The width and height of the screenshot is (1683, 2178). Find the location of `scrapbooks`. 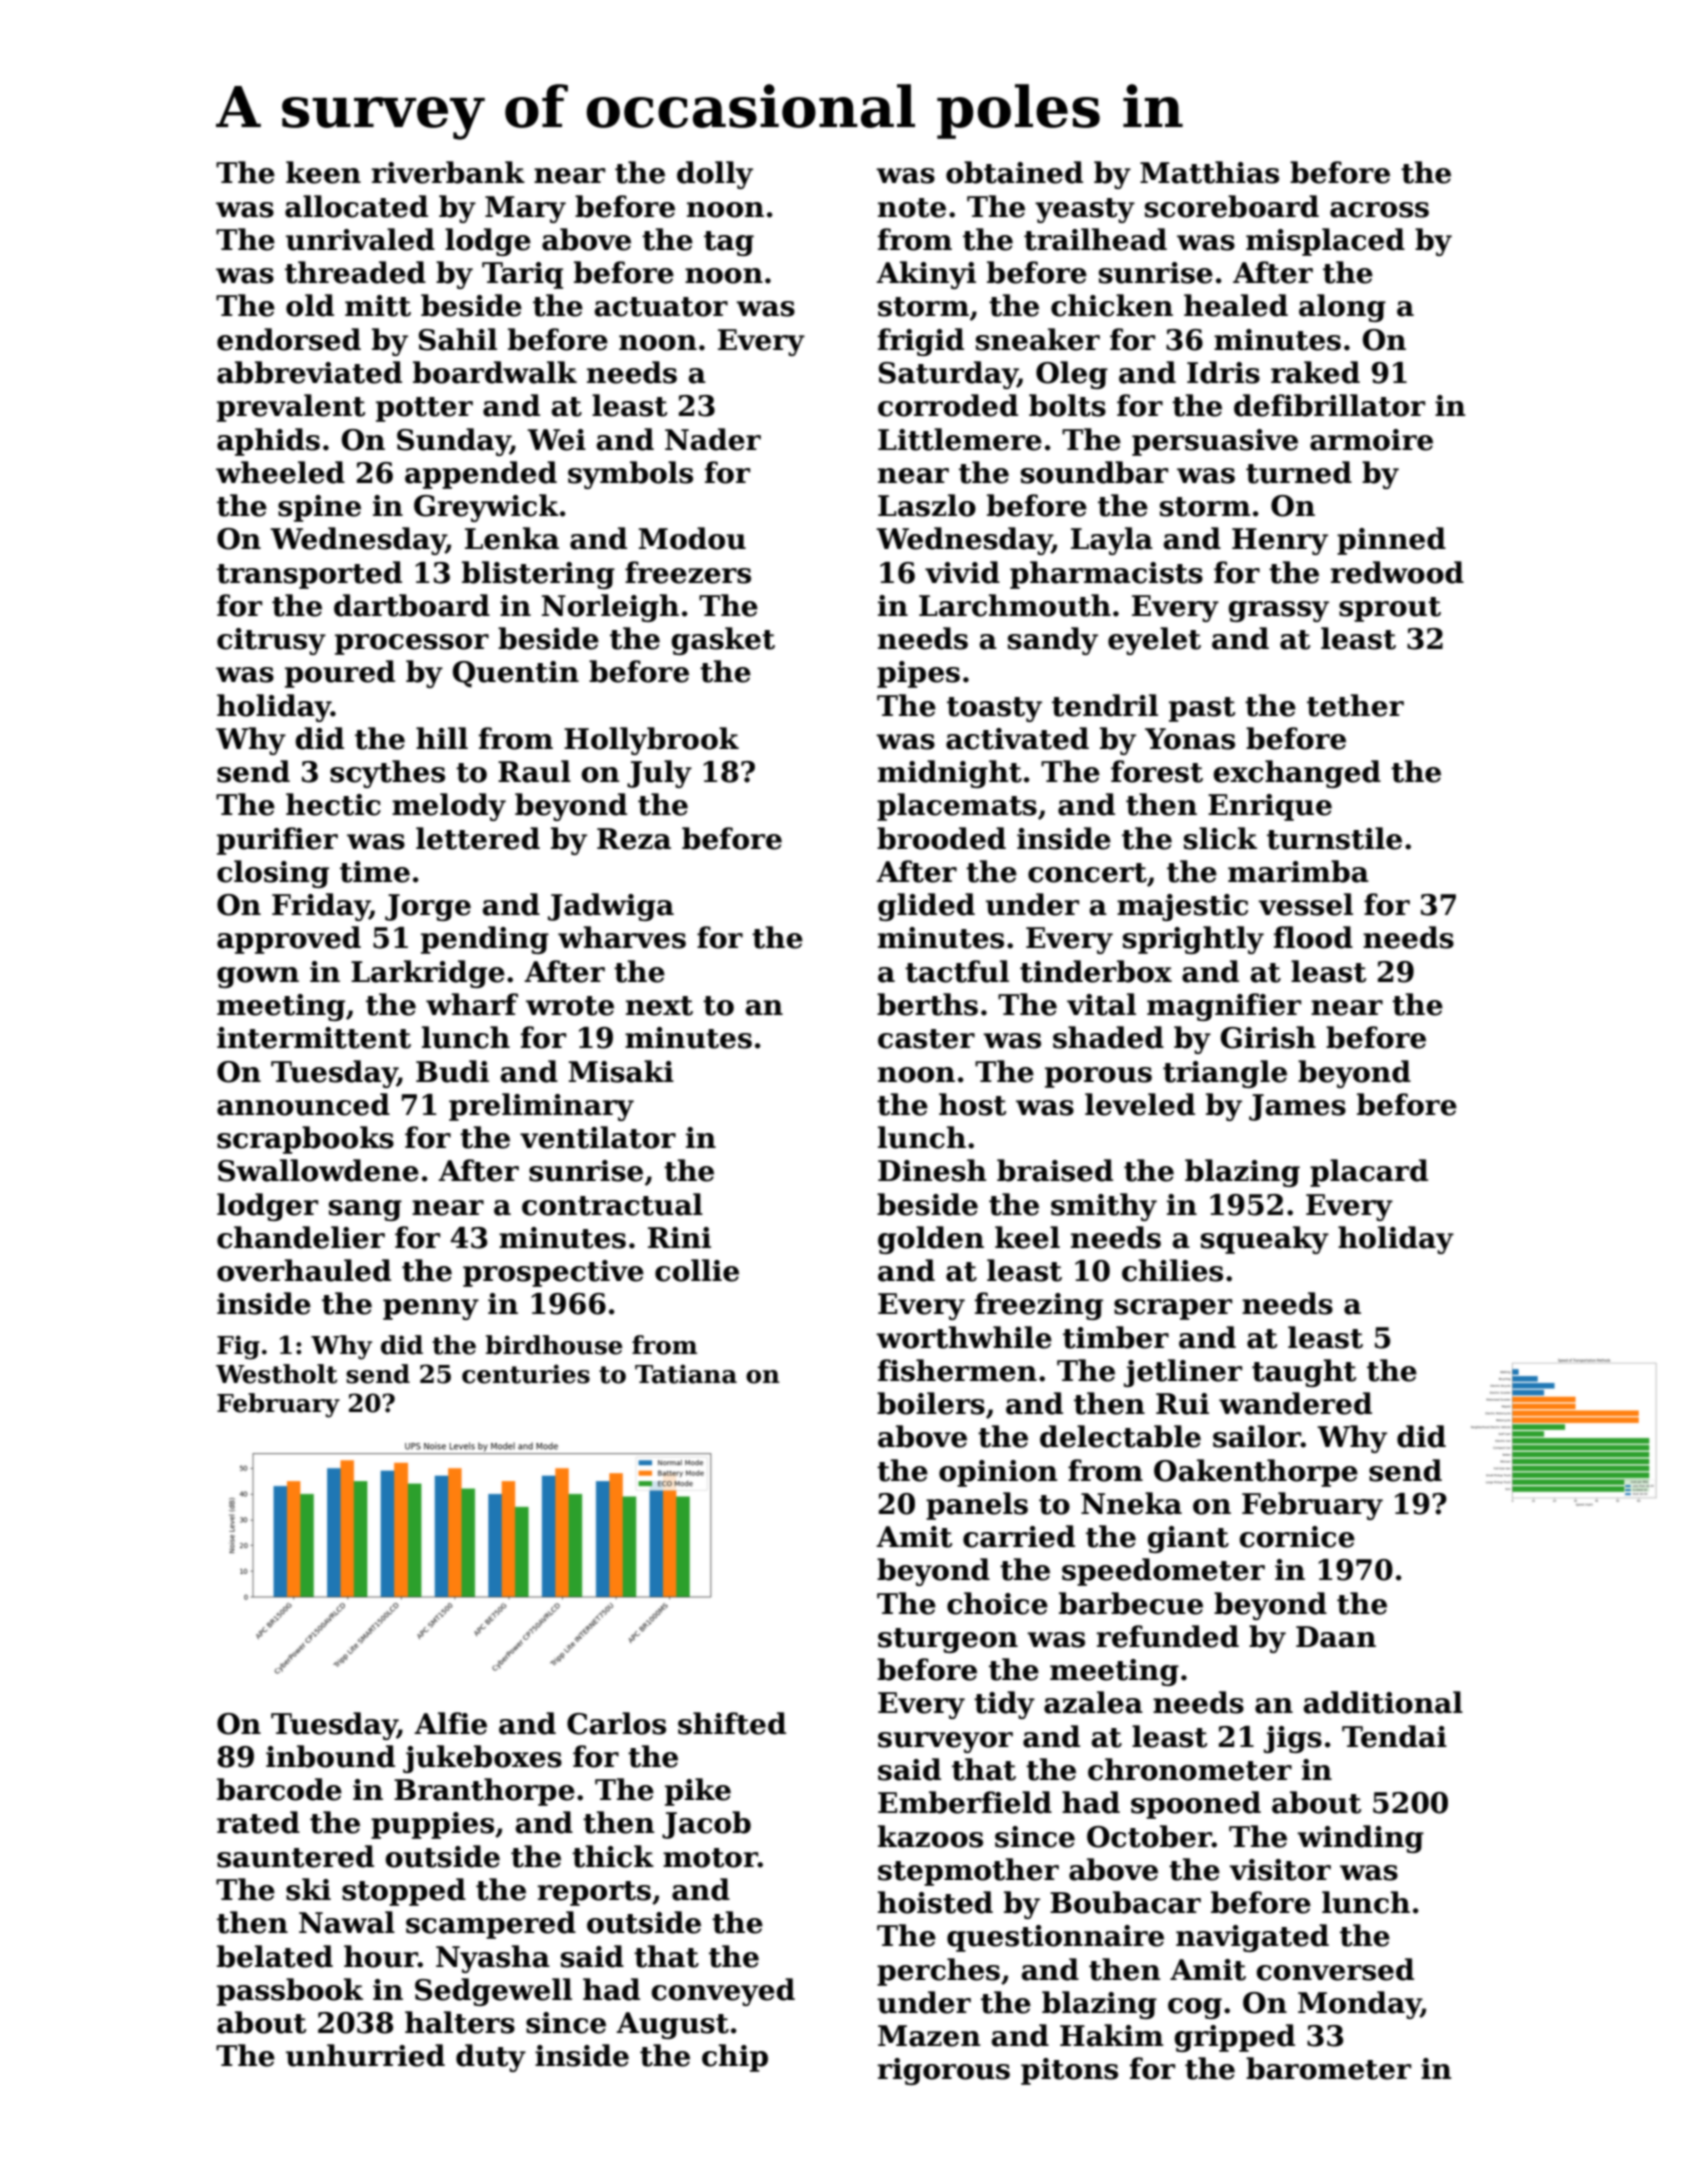

scrapbooks is located at coordinates (305, 1140).
